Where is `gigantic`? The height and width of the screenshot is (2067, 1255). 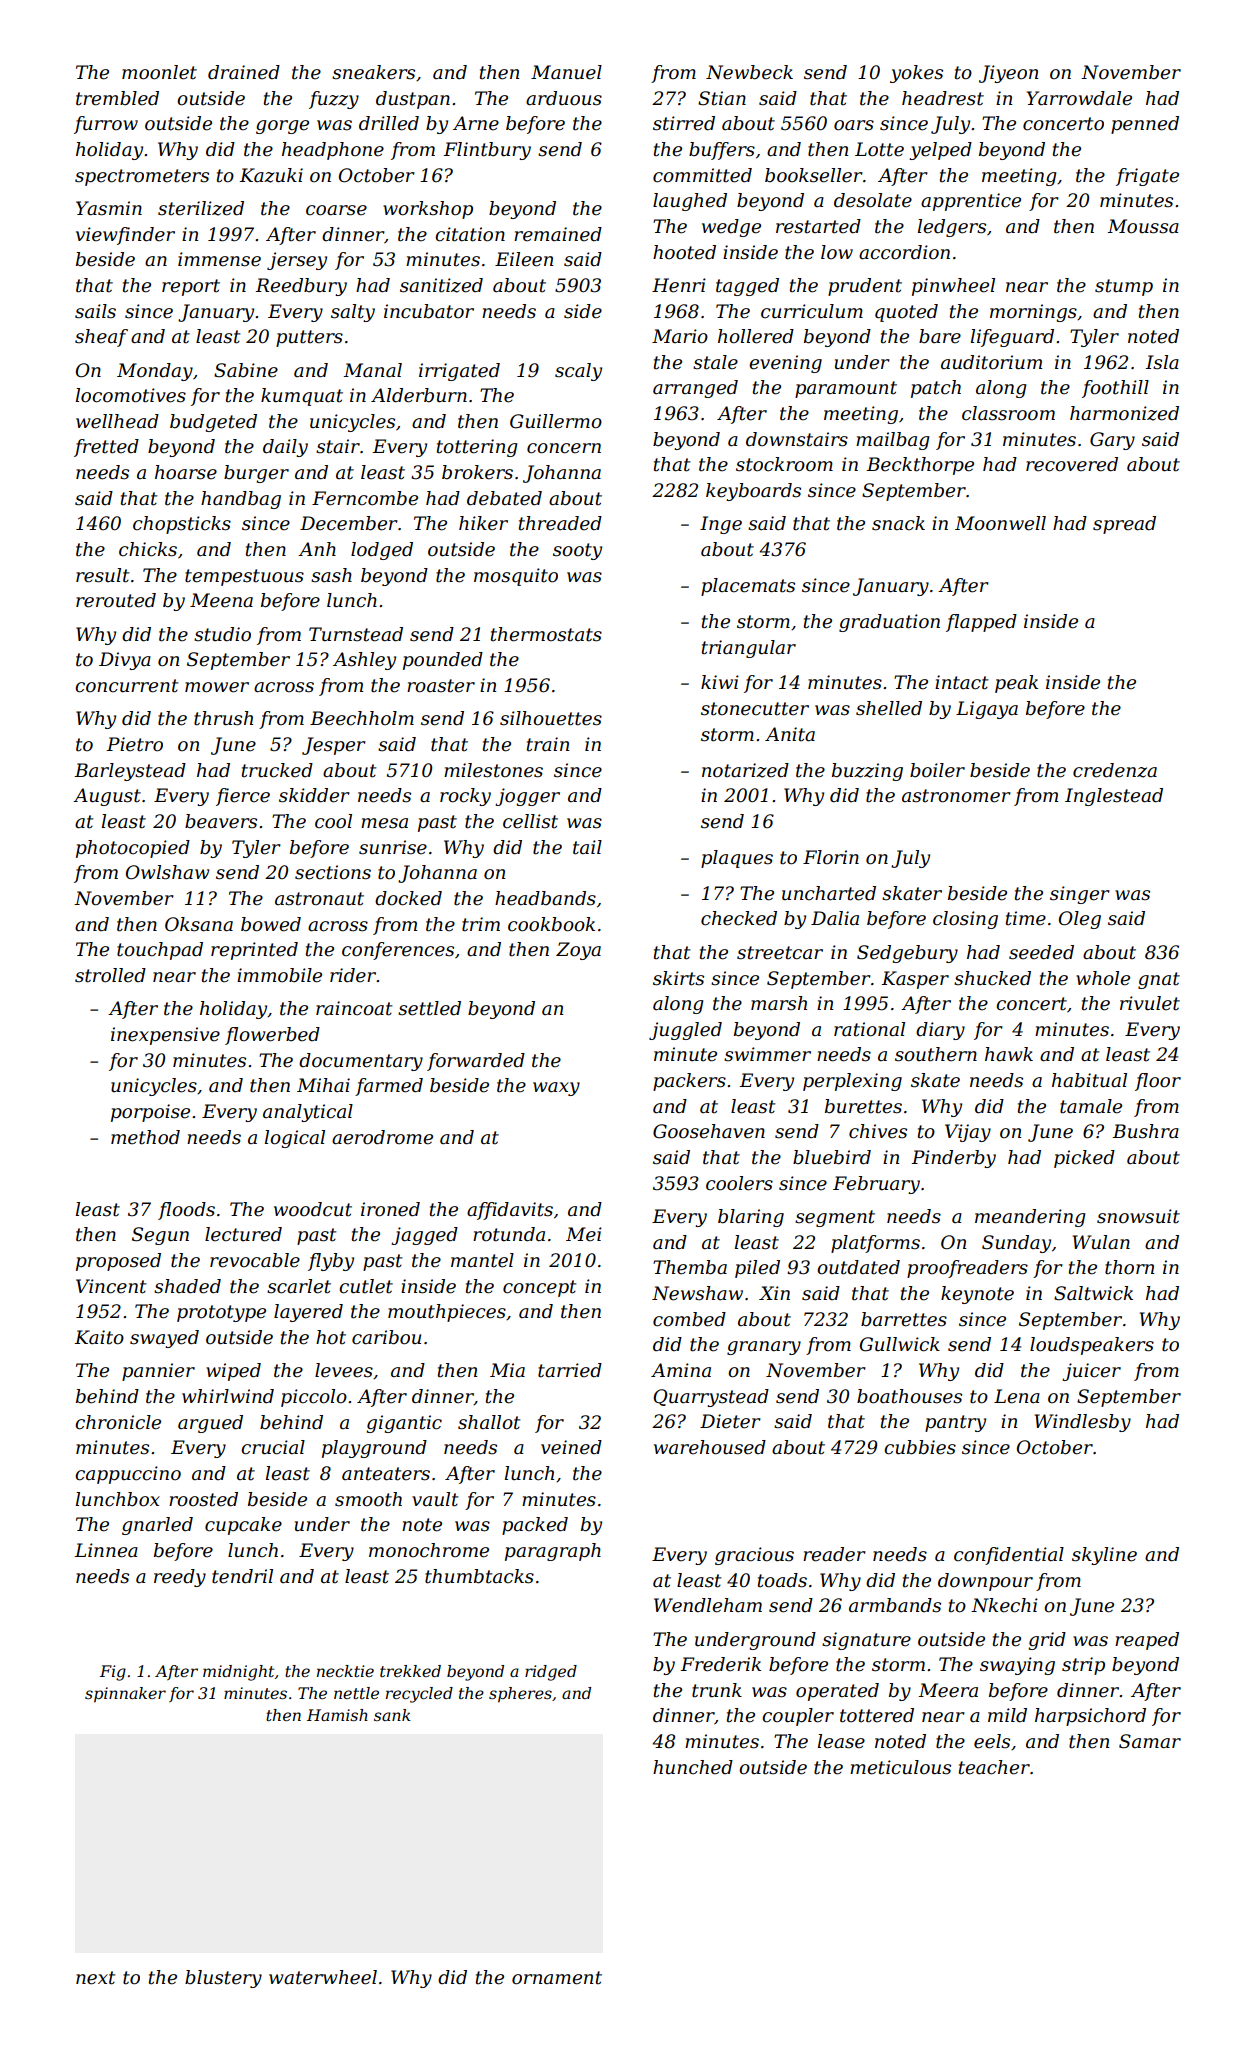
gigantic is located at coordinates (404, 1424).
